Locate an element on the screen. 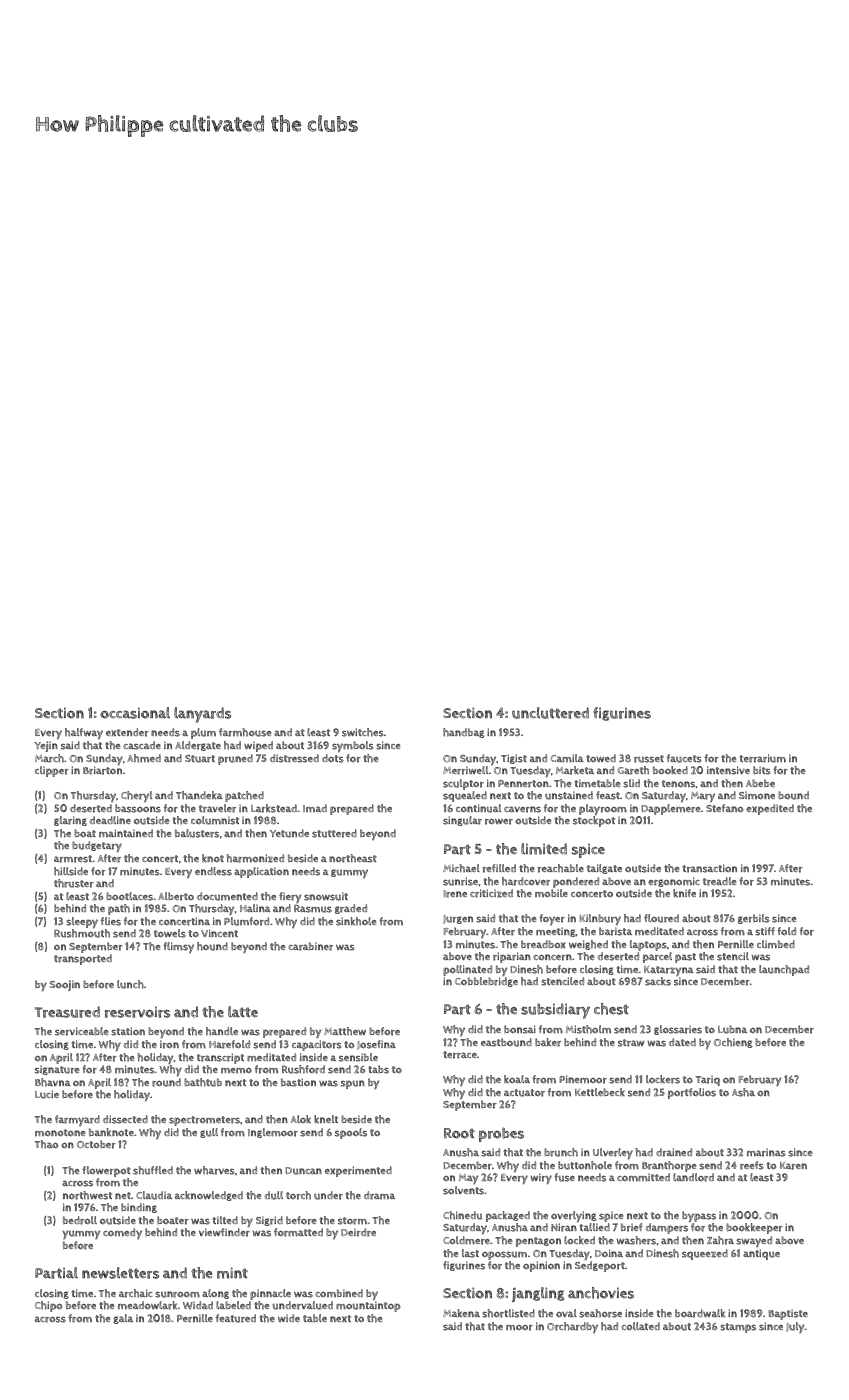 This screenshot has height=1400, width=849. lanyards is located at coordinates (202, 715).
